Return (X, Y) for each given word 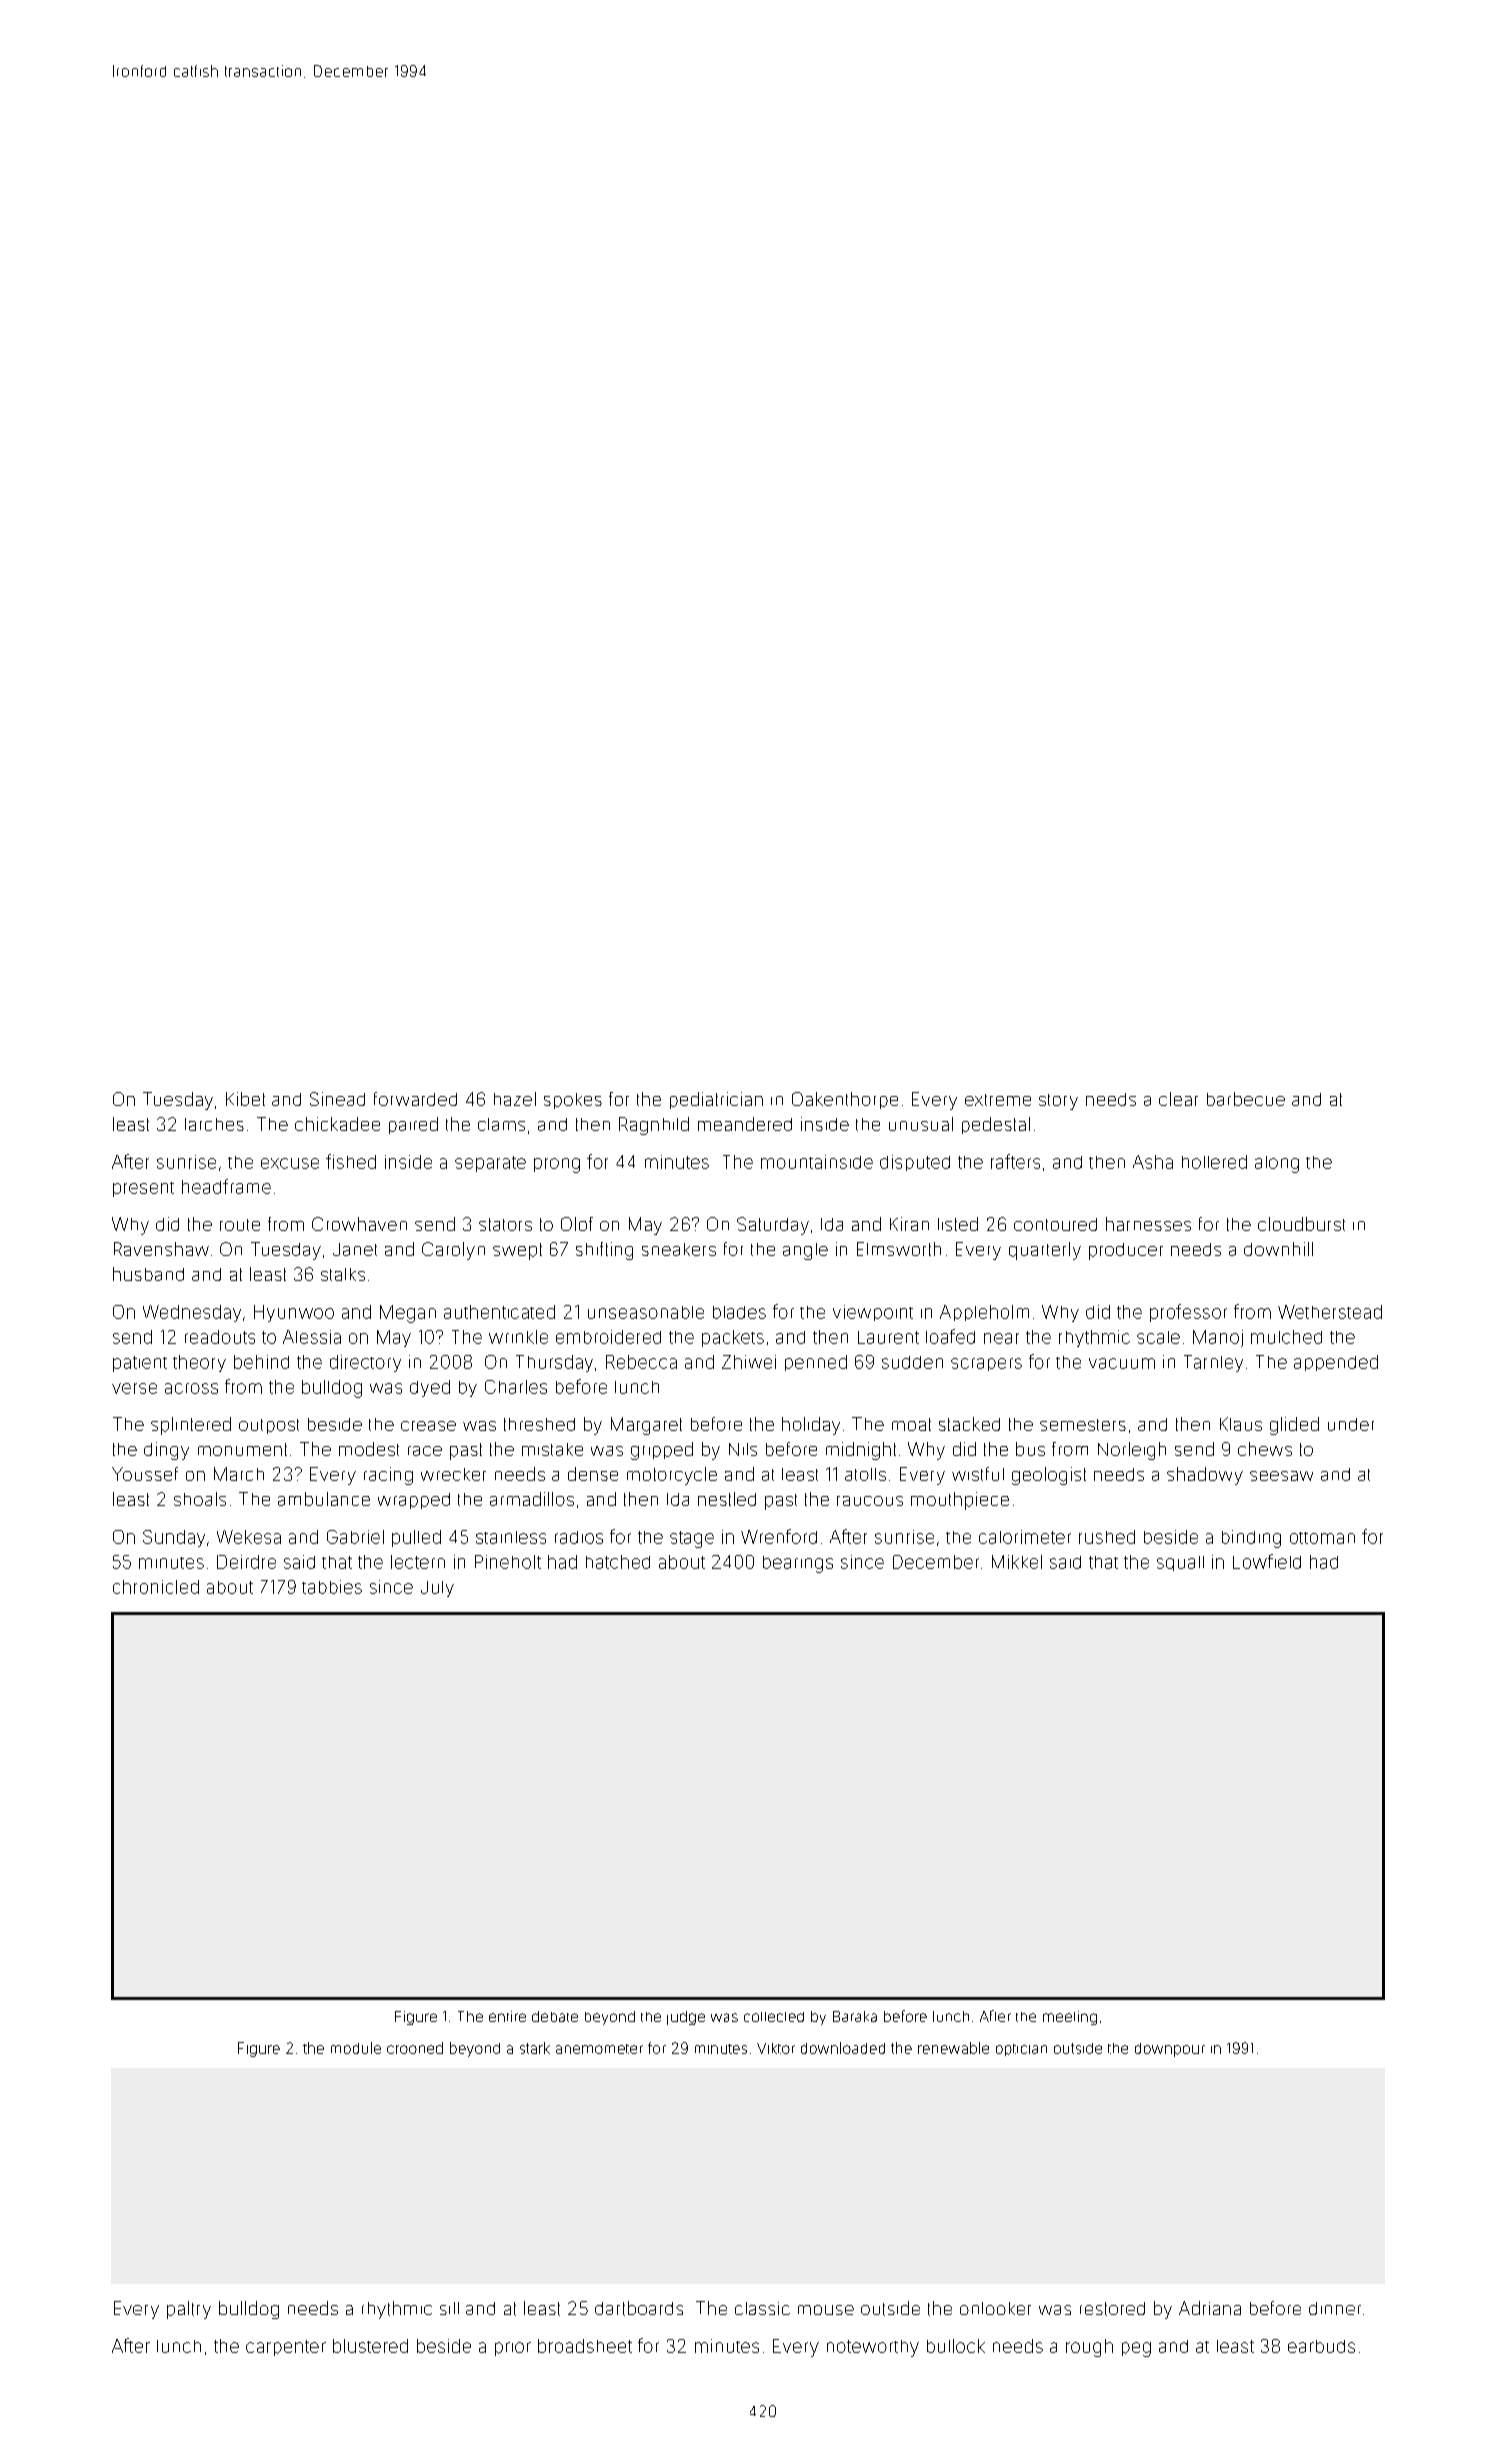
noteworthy (873, 2348)
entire (507, 2016)
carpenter (286, 2348)
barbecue (1246, 1099)
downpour (1170, 2050)
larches (214, 1124)
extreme (998, 1100)
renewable (953, 2048)
